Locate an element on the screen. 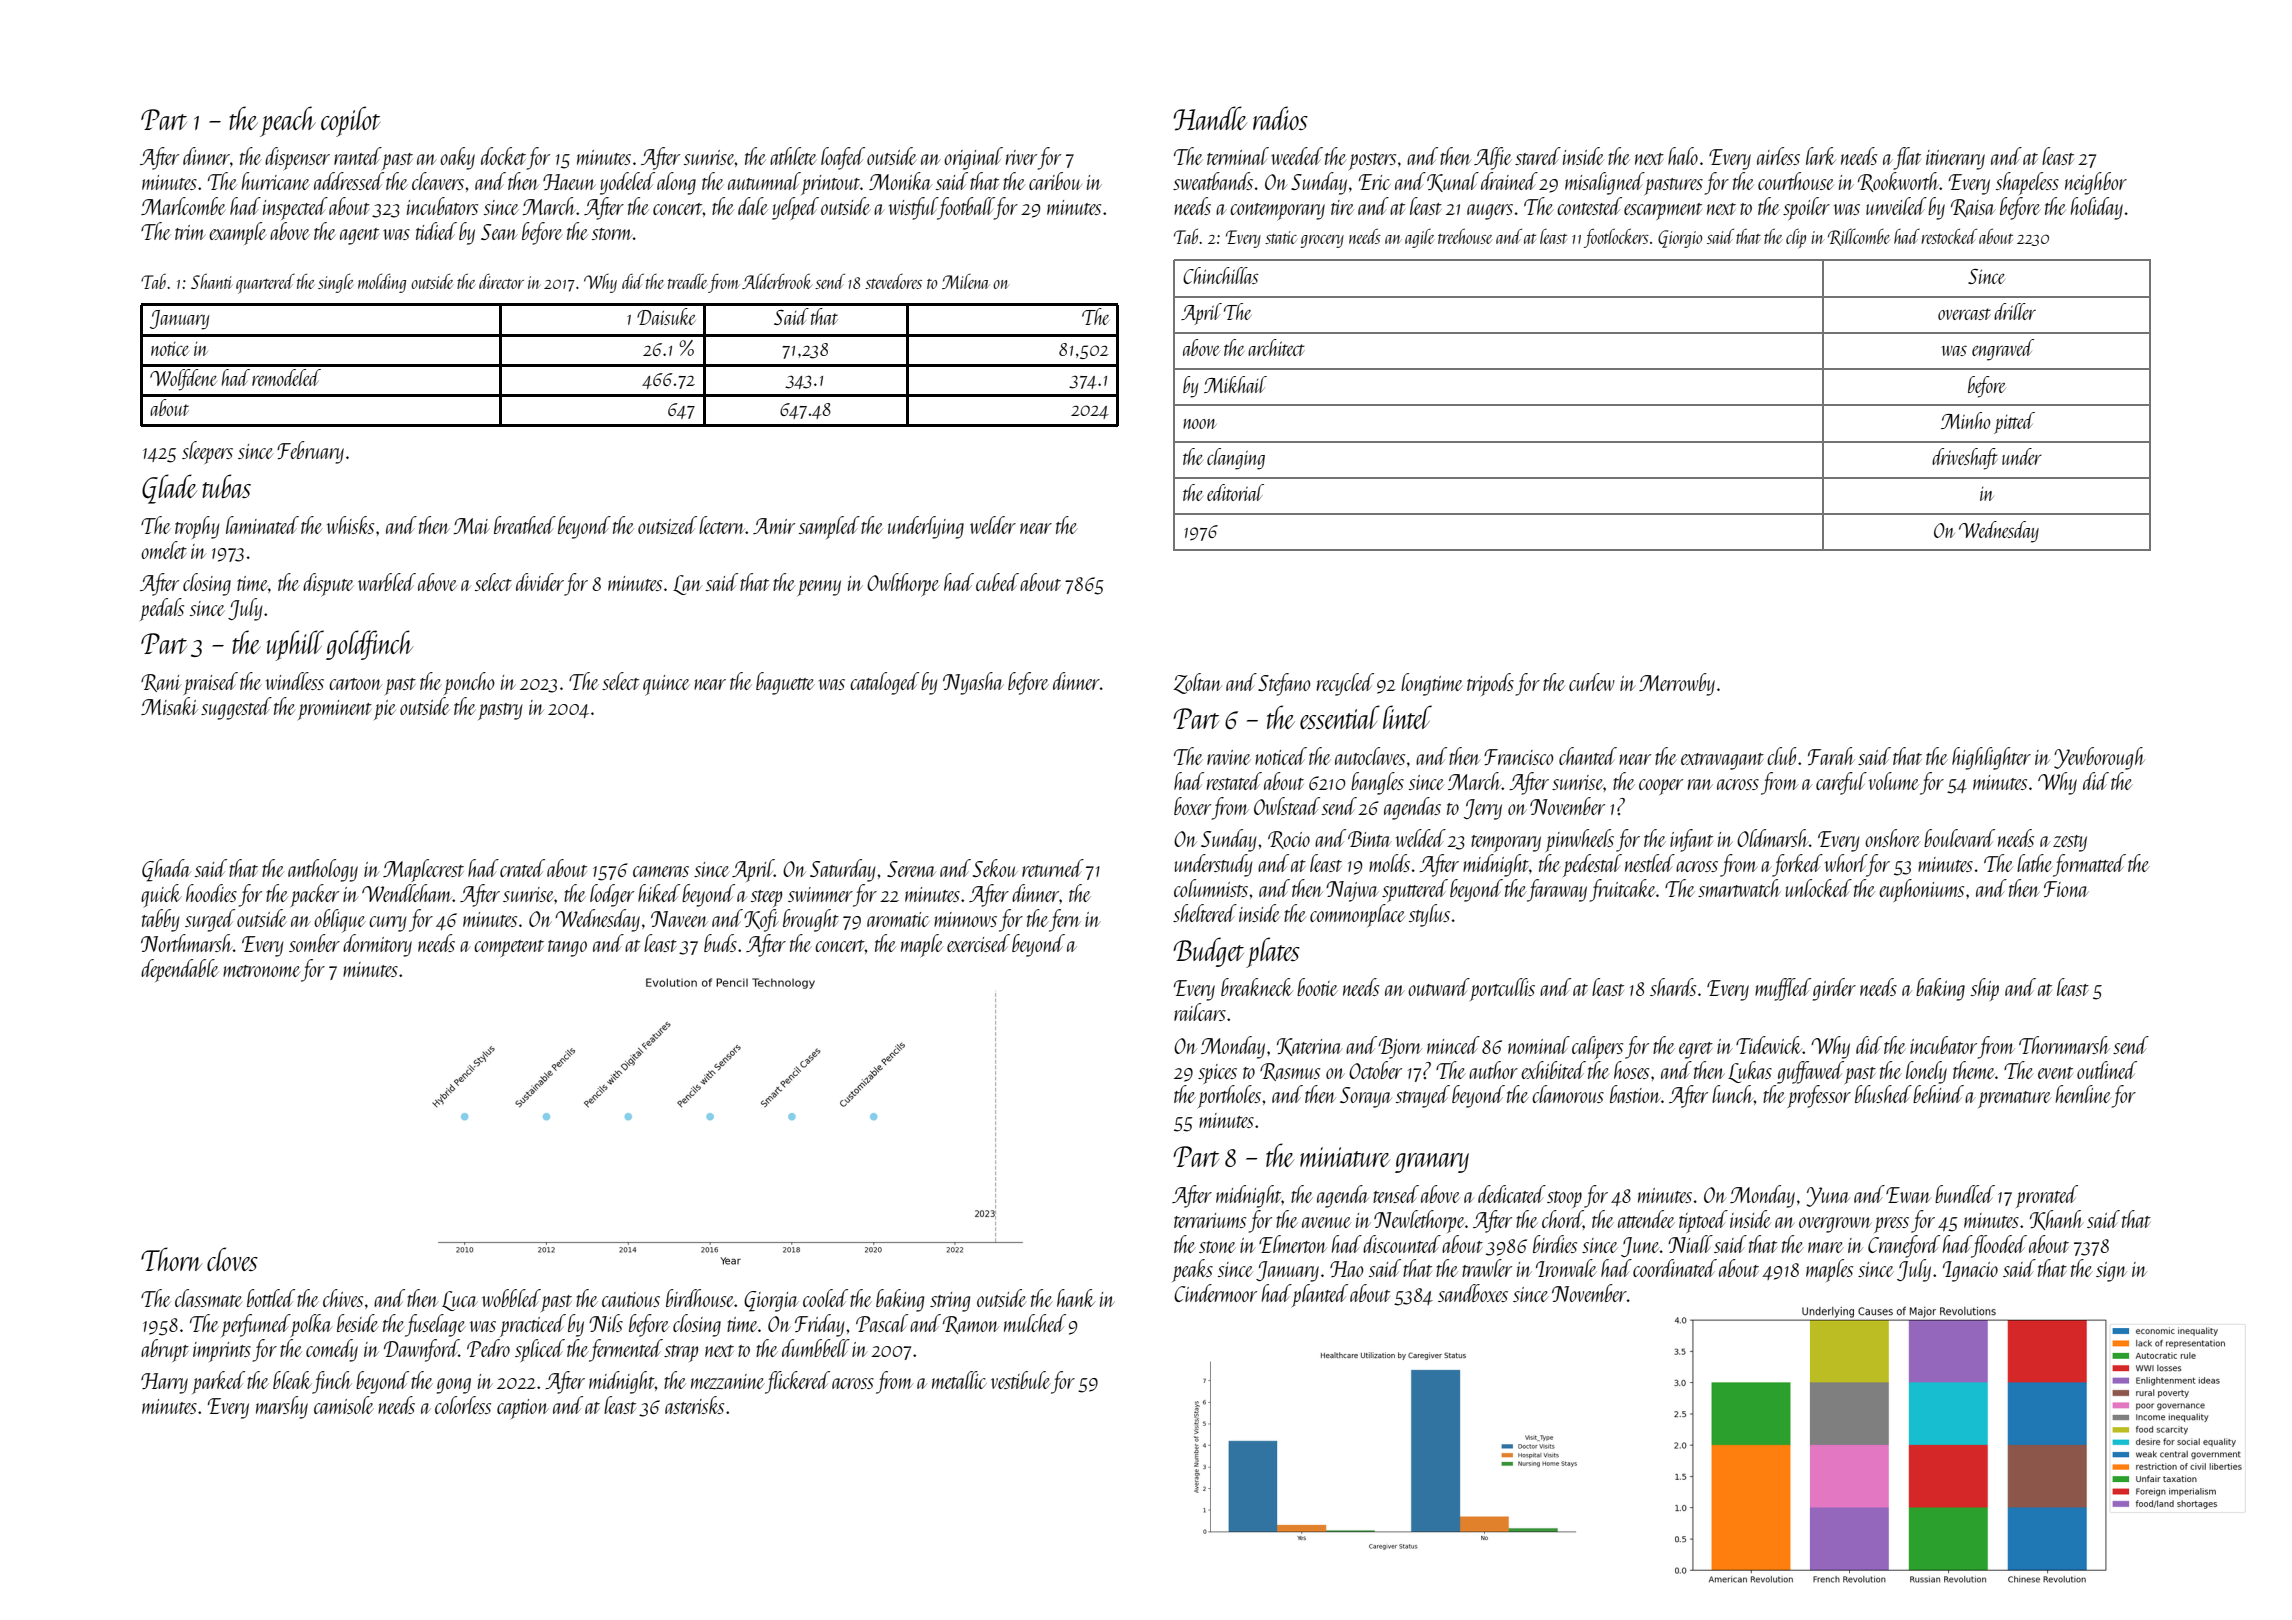 The image size is (2292, 1620). Merrowby is located at coordinates (1677, 684).
